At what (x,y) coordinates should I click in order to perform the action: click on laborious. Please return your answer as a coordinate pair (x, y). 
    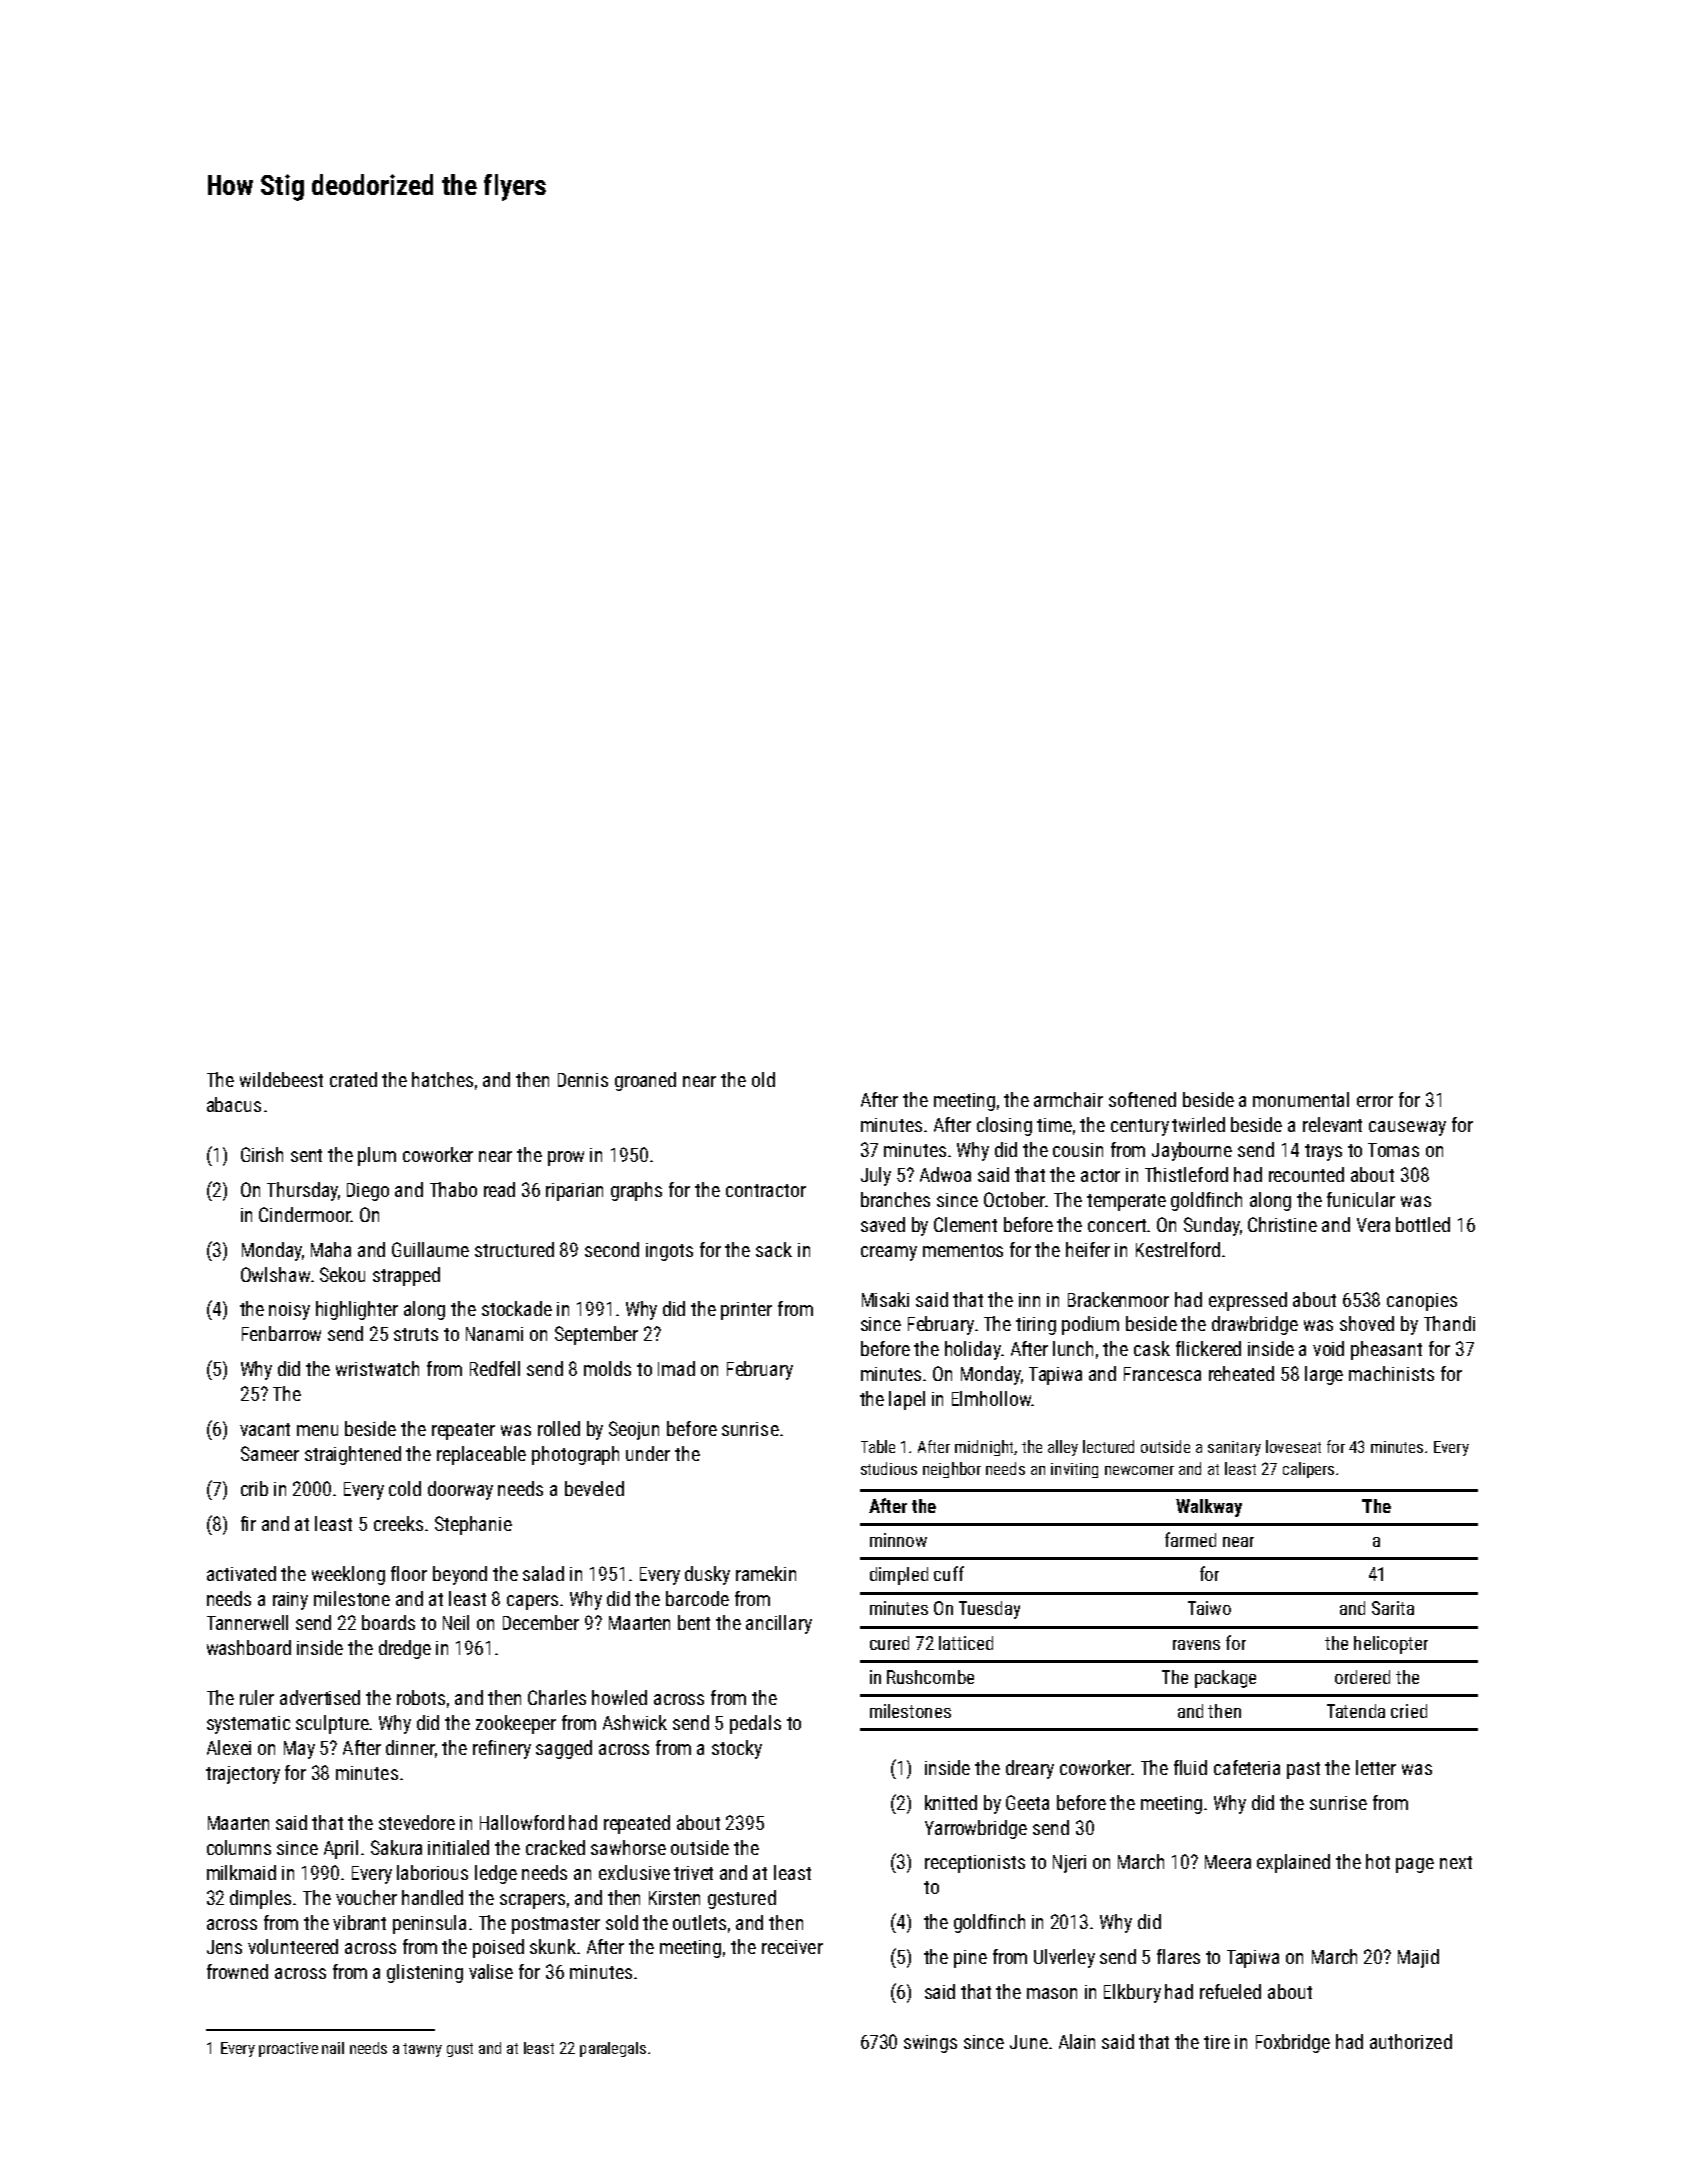
    Looking at the image, I should click on (432, 1872).
